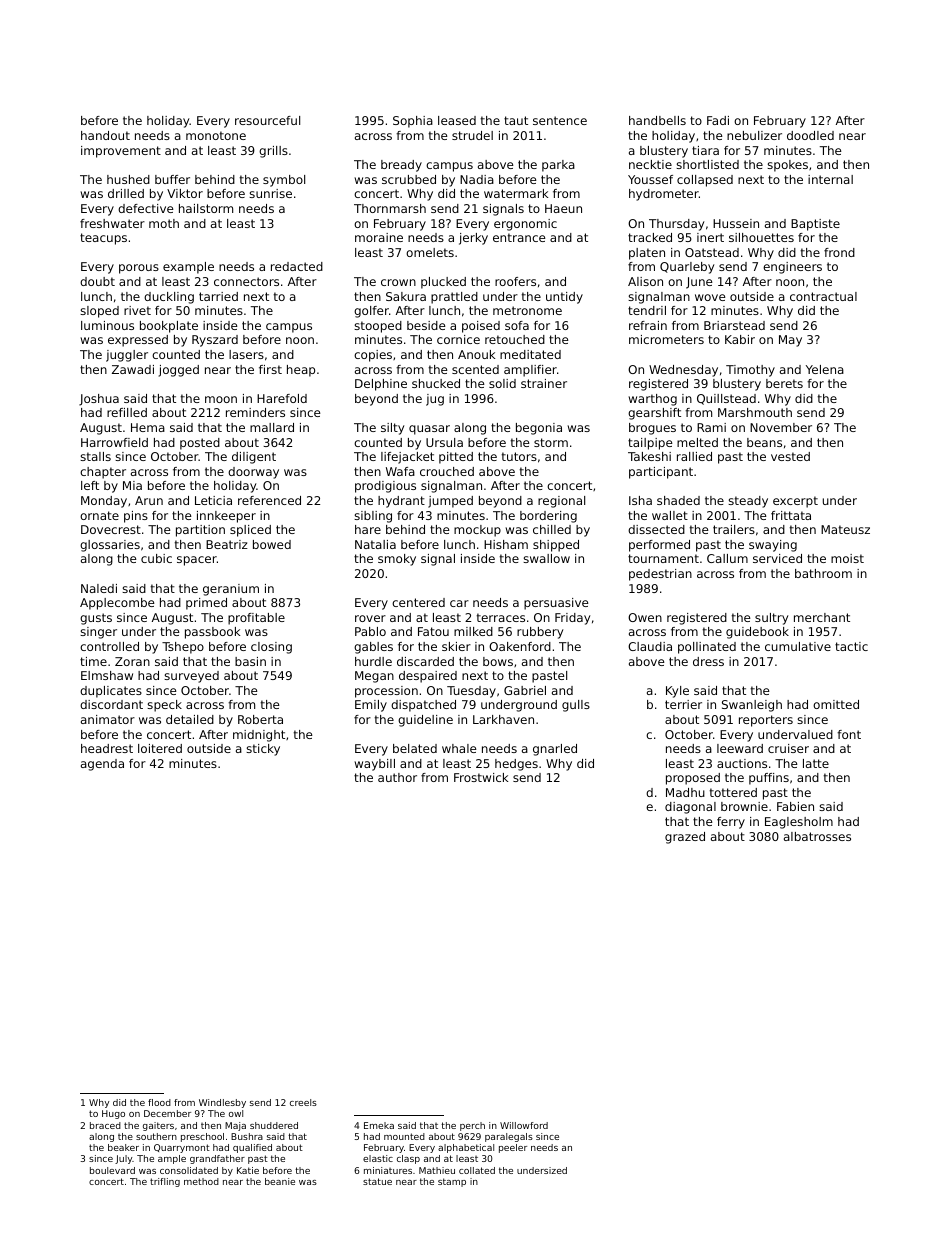 The width and height of the screenshot is (952, 1233). What do you see at coordinates (790, 456) in the screenshot?
I see `vested` at bounding box center [790, 456].
